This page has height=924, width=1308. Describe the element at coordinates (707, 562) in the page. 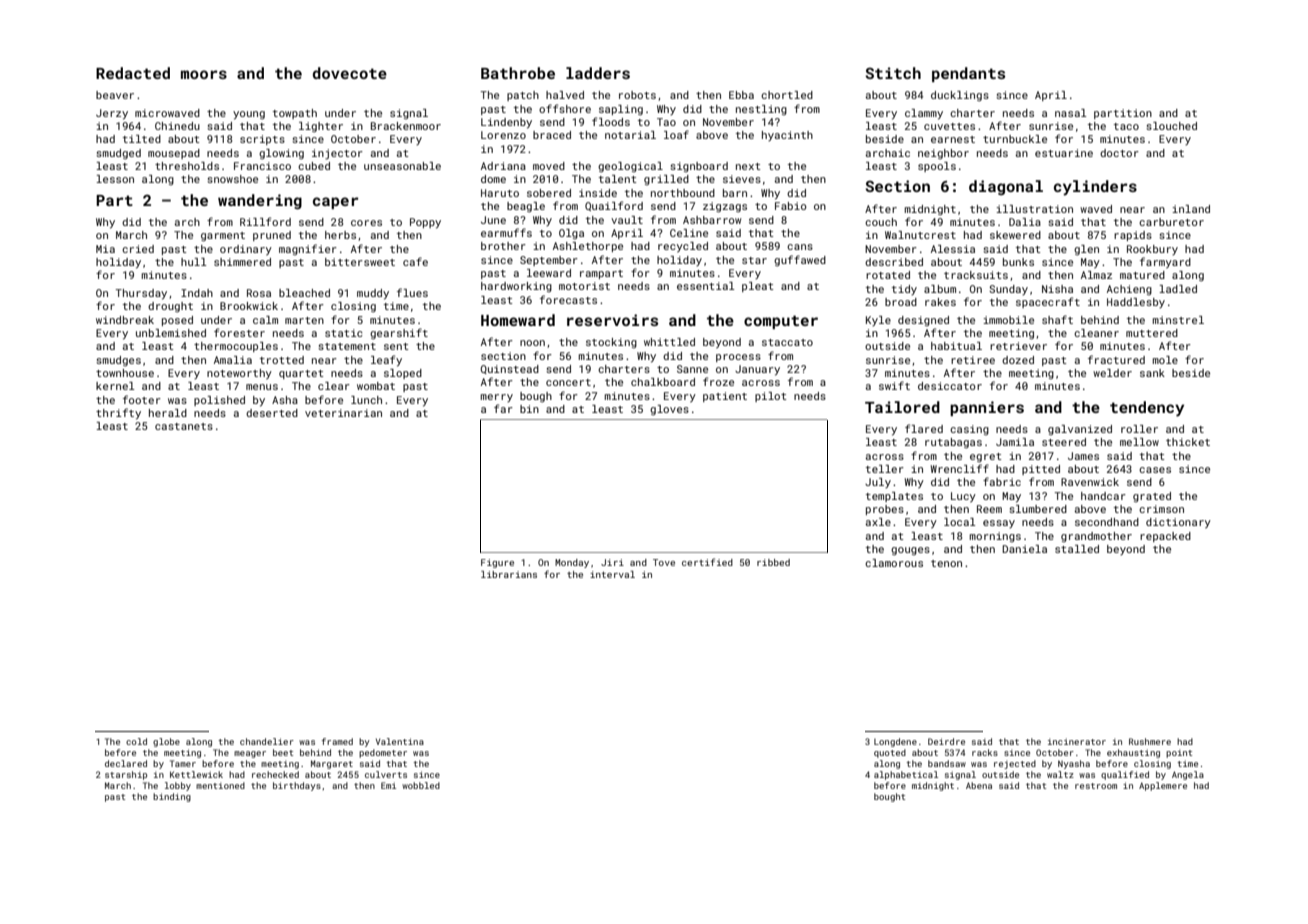

I see `certified` at that location.
